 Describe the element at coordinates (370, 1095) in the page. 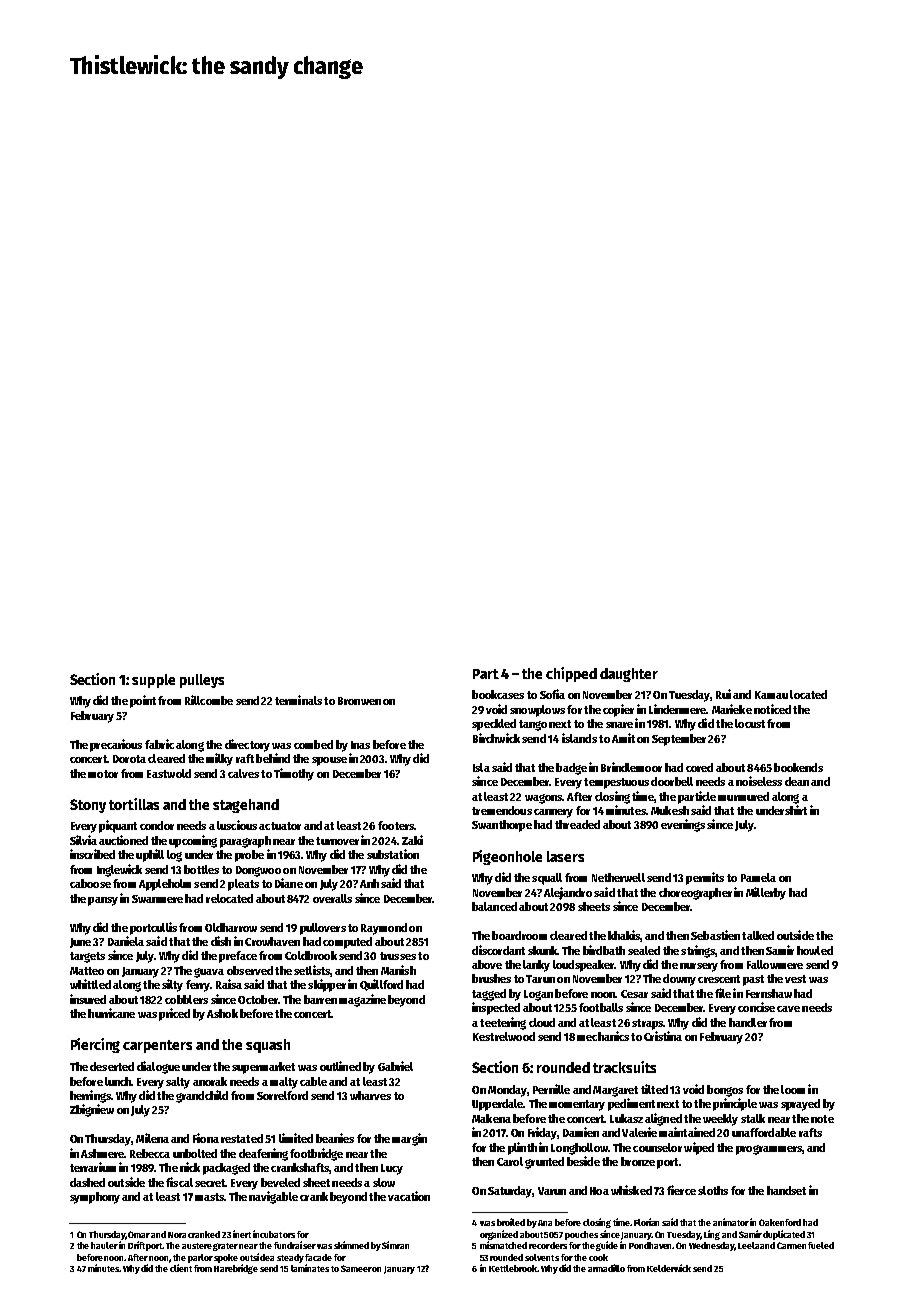

I see `wharves` at that location.
